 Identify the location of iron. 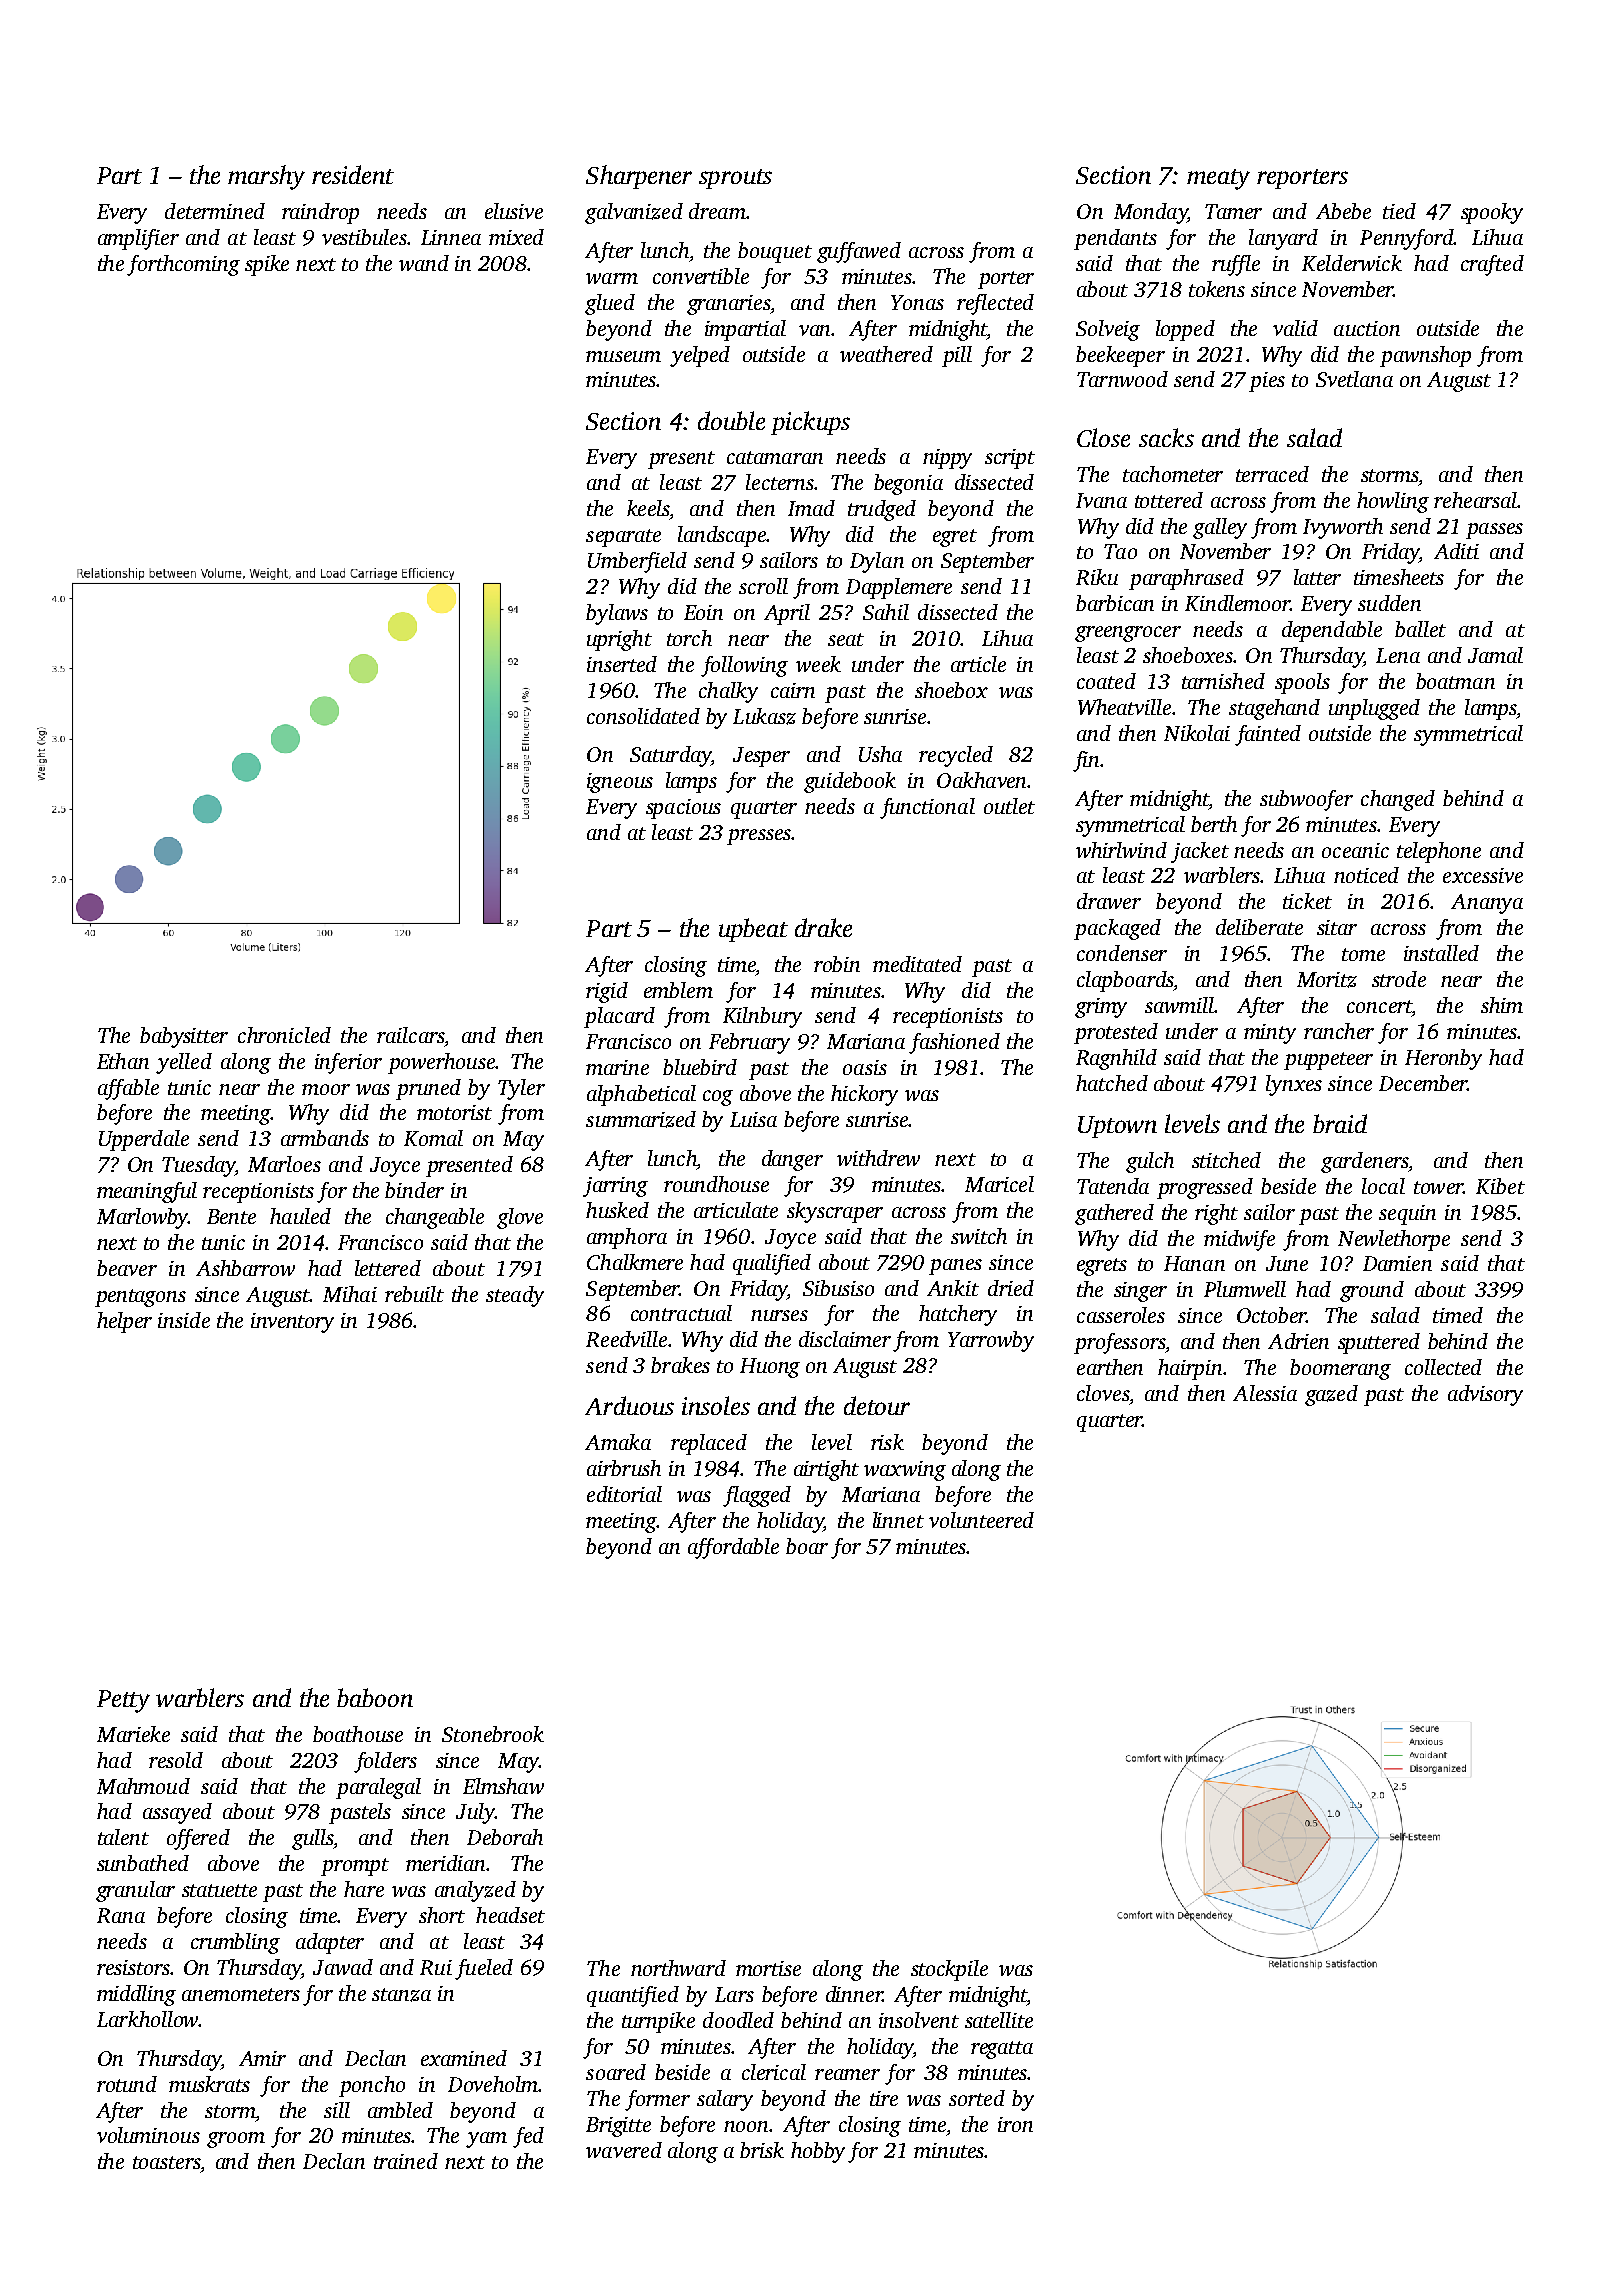
(1015, 2124).
